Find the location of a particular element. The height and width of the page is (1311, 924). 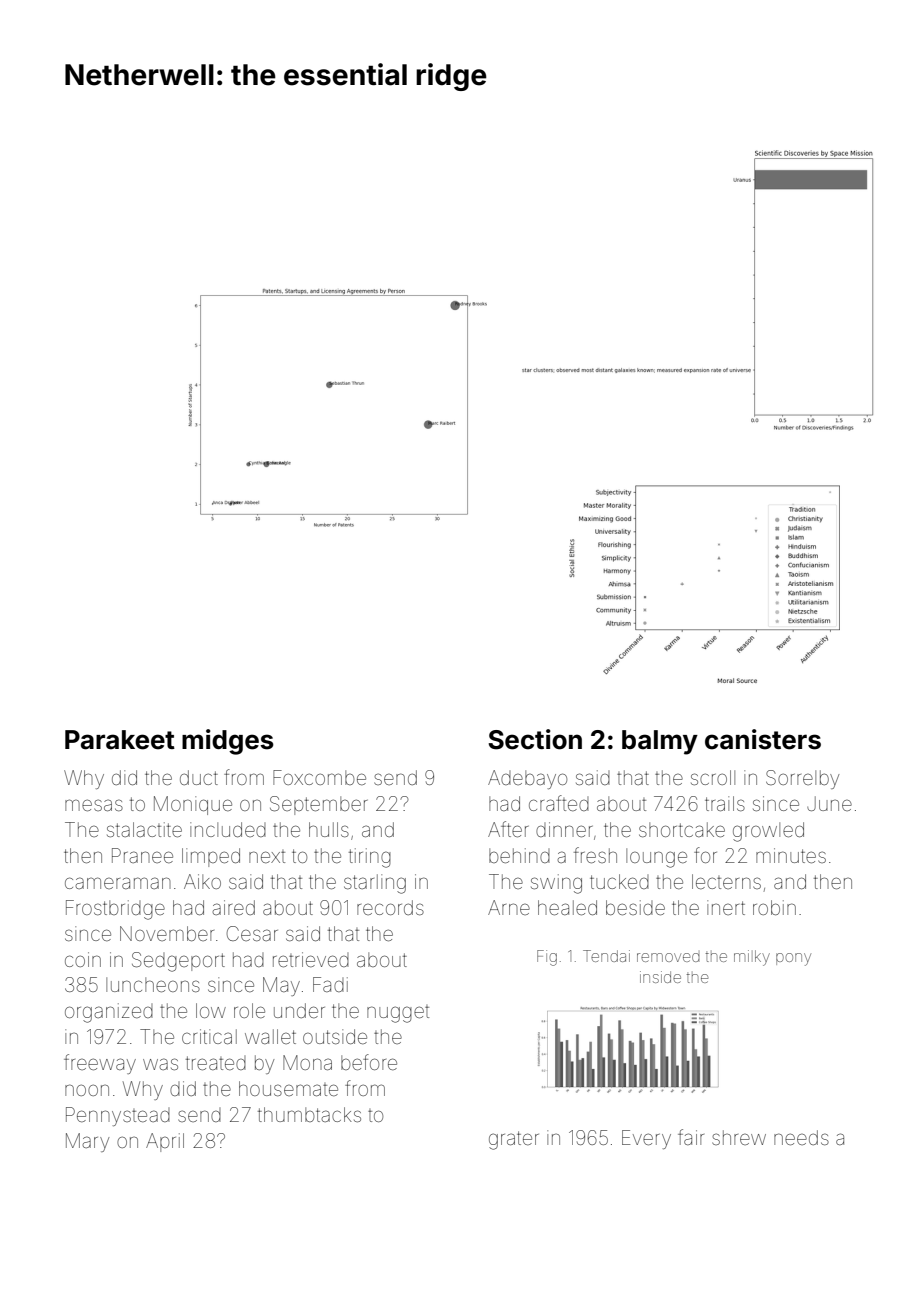

inside is located at coordinates (660, 977).
